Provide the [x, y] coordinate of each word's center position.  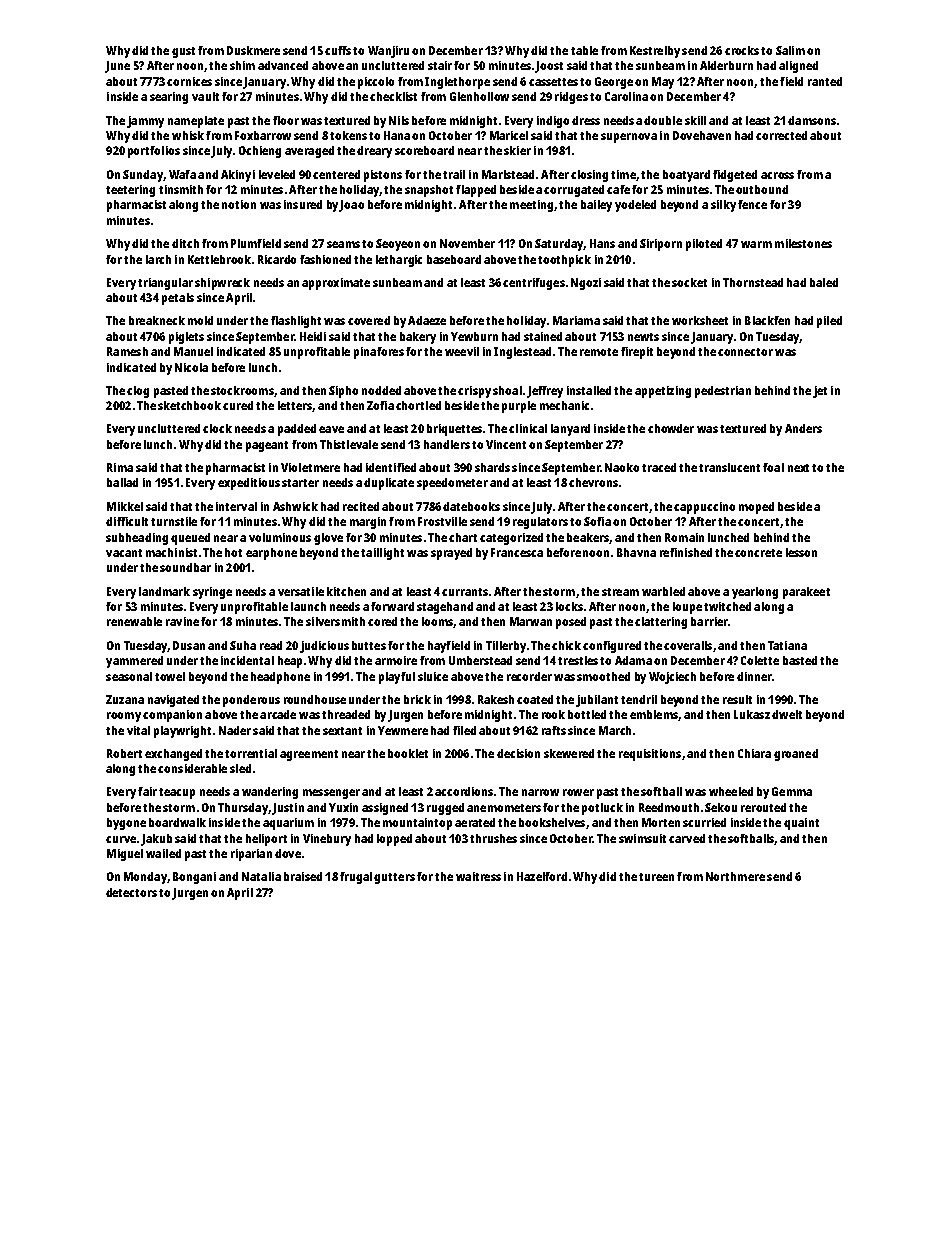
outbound [762, 189]
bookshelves [552, 822]
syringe [212, 593]
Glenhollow [479, 96]
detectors [131, 892]
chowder [671, 428]
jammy [145, 122]
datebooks [471, 506]
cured [238, 405]
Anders [803, 428]
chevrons [593, 482]
